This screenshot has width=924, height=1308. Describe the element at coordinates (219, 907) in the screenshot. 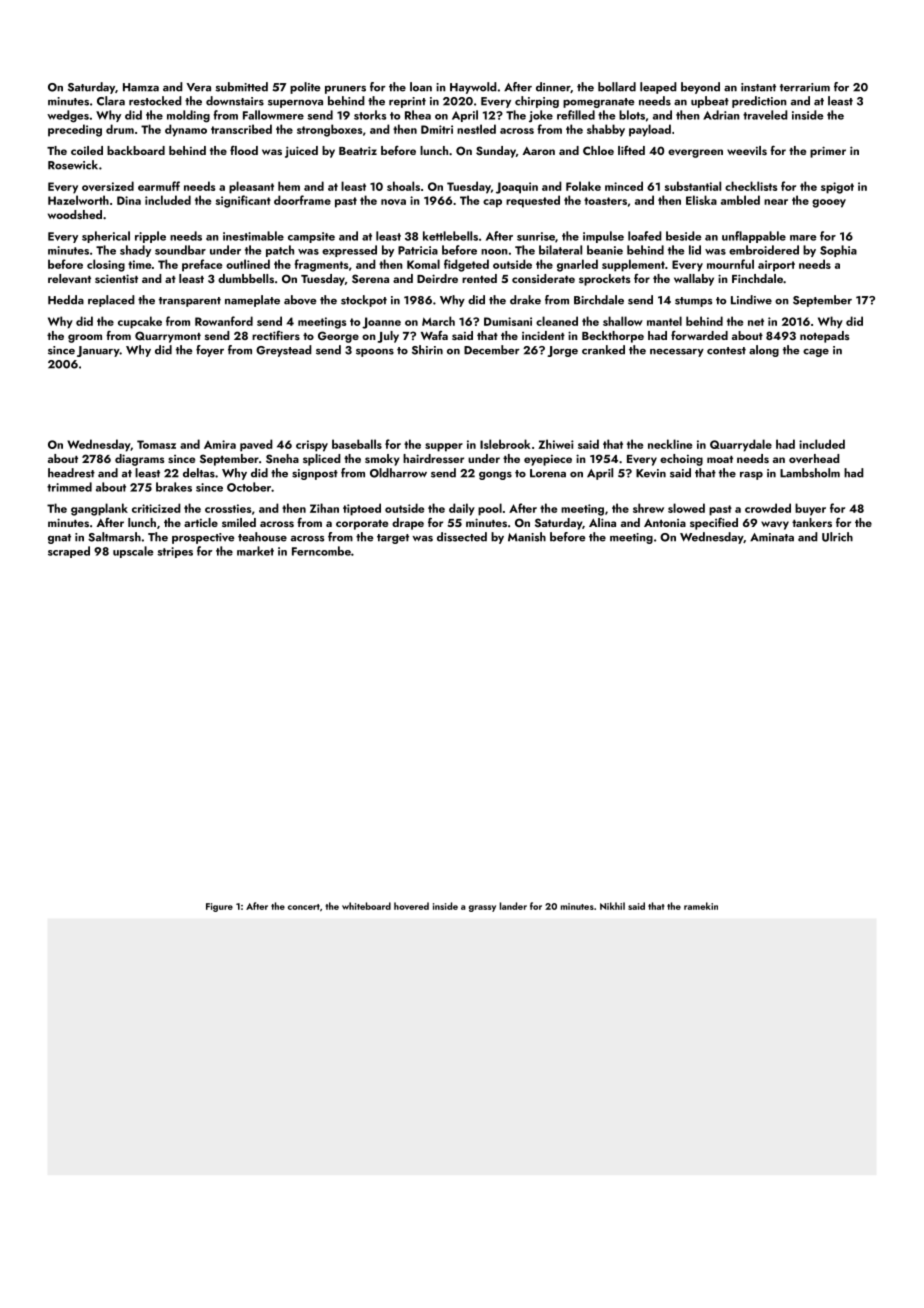

I see `Figure` at that location.
